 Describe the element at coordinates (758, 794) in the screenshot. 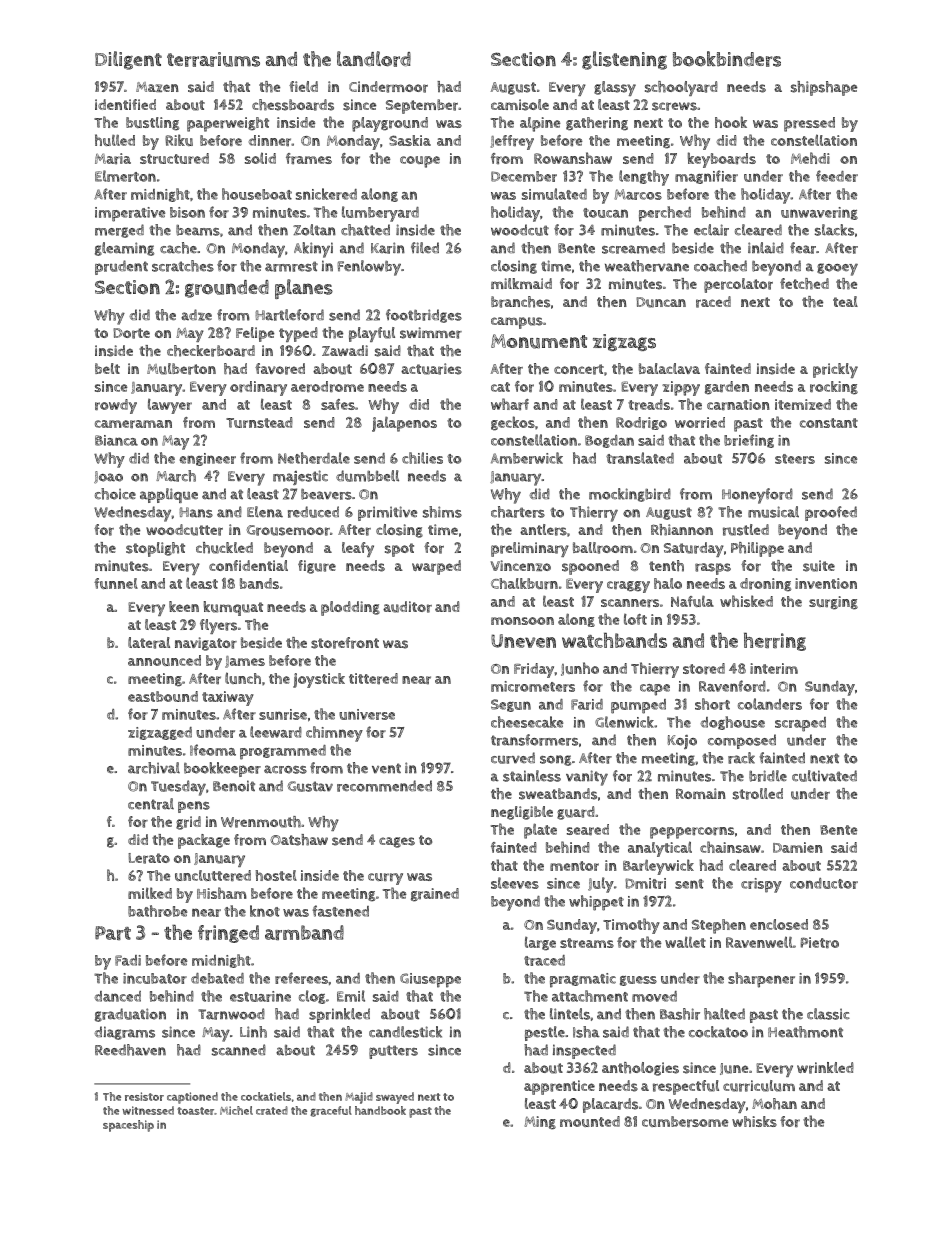

I see `strolled` at that location.
